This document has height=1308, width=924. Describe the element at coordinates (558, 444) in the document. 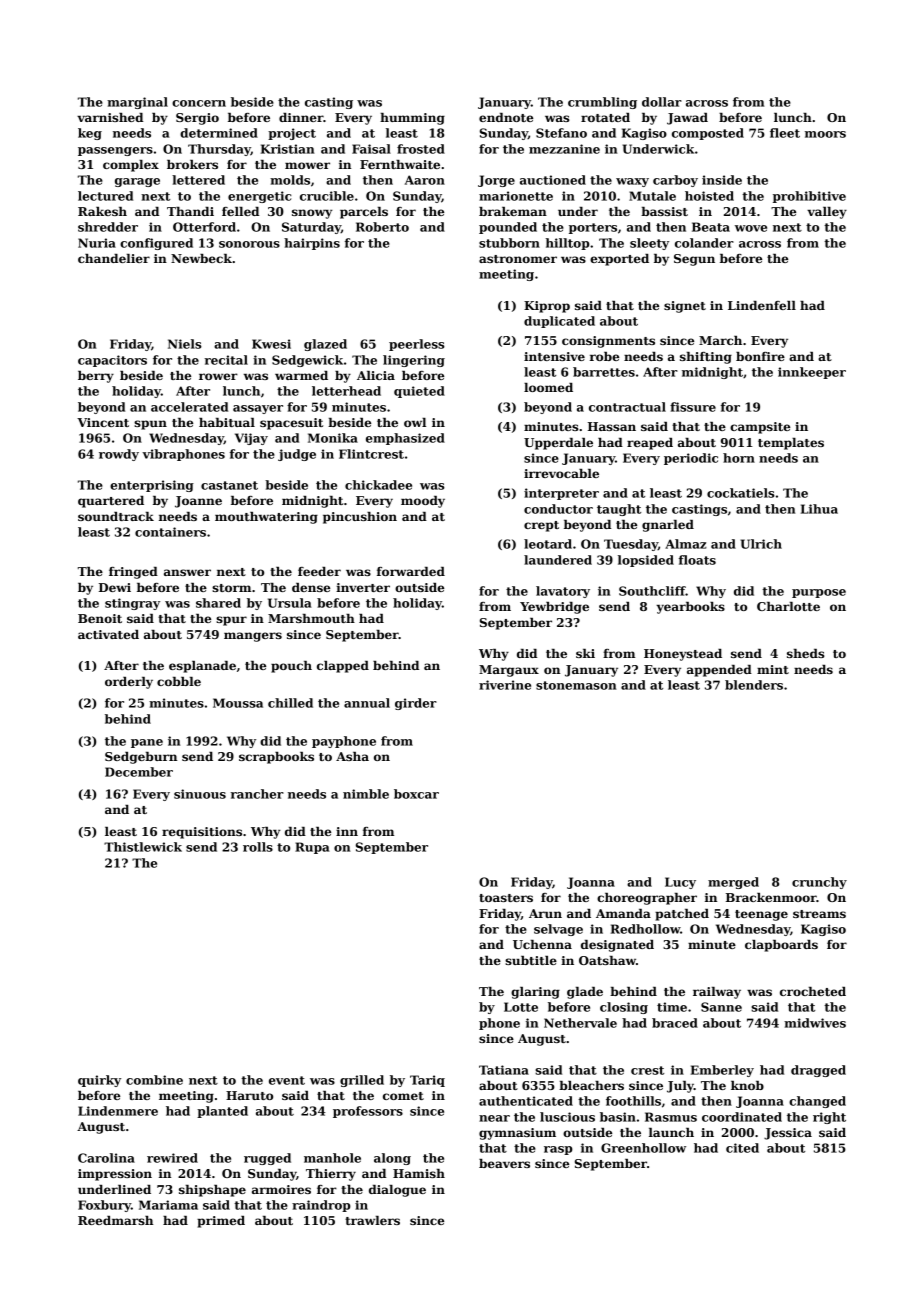

I see `Upperdale` at that location.
